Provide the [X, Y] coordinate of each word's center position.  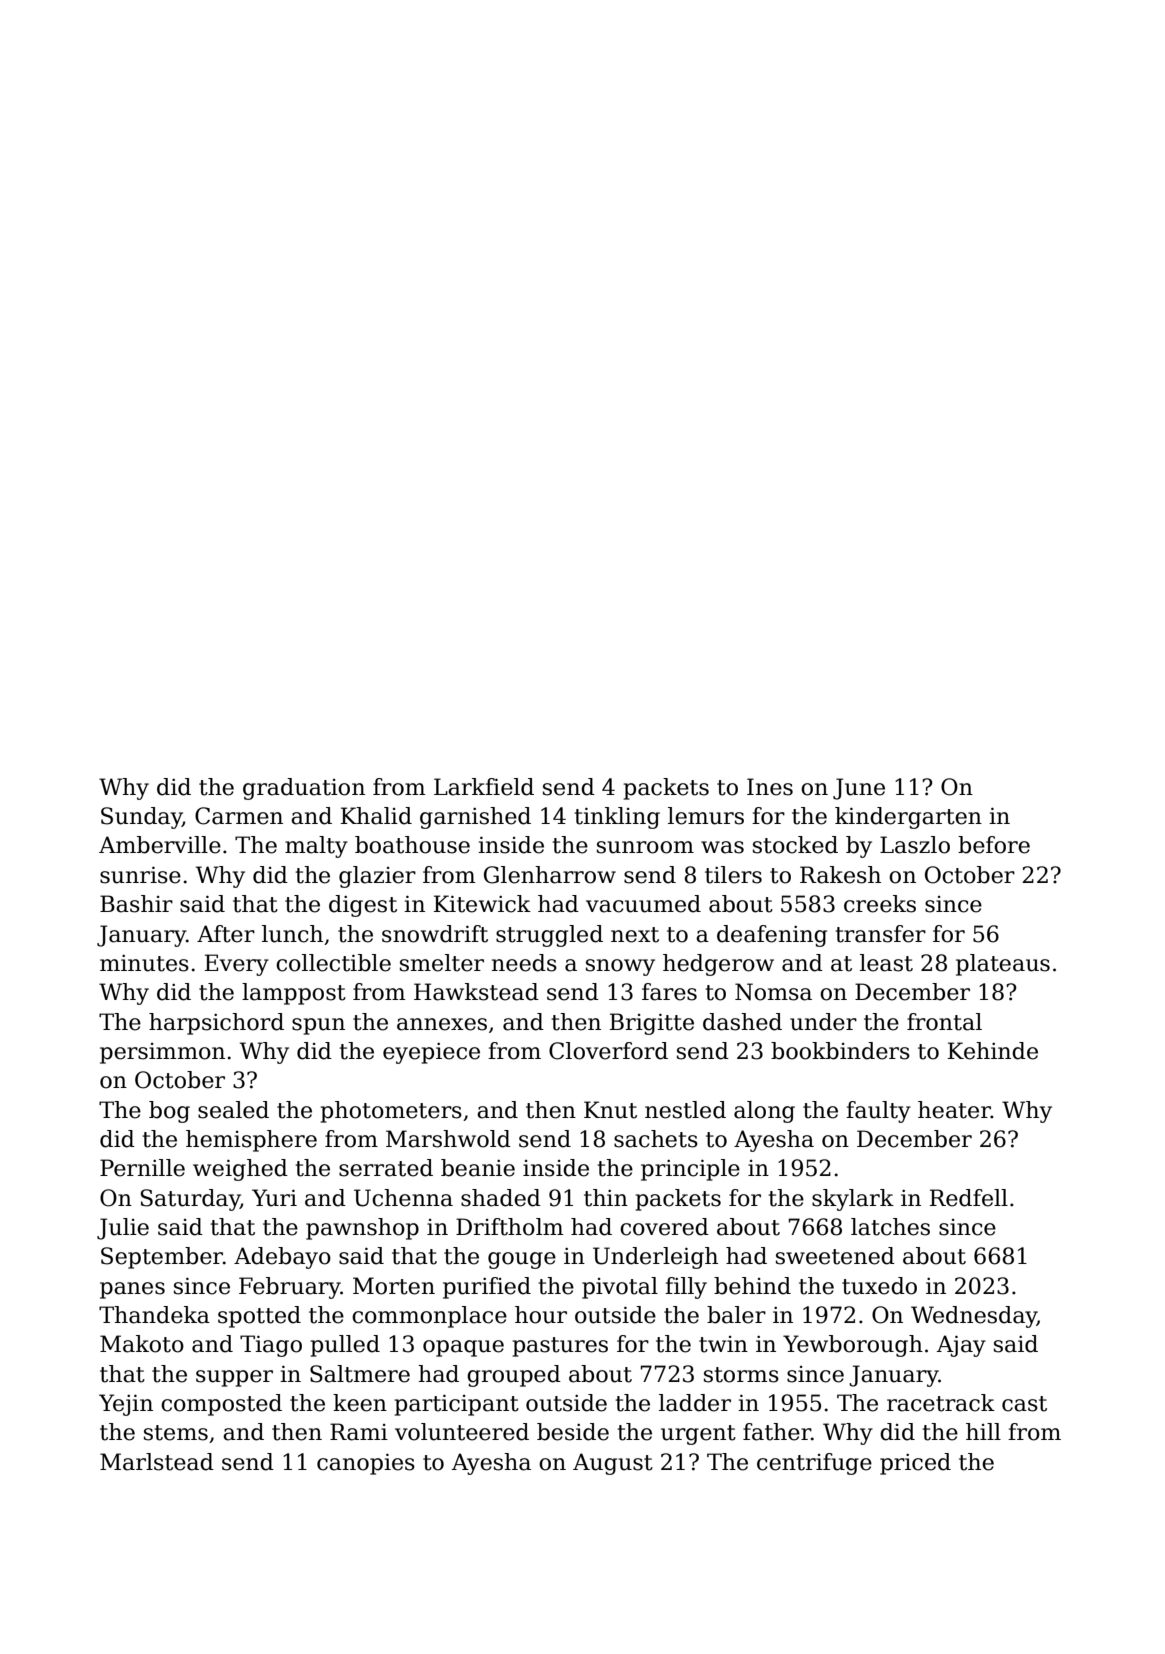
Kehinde [993, 1051]
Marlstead [157, 1462]
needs [524, 963]
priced [915, 1464]
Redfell [969, 1198]
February [290, 1288]
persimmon [162, 1053]
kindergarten [908, 818]
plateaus [1003, 965]
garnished [475, 818]
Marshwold [448, 1139]
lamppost [294, 994]
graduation [304, 789]
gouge [522, 1260]
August [613, 1464]
